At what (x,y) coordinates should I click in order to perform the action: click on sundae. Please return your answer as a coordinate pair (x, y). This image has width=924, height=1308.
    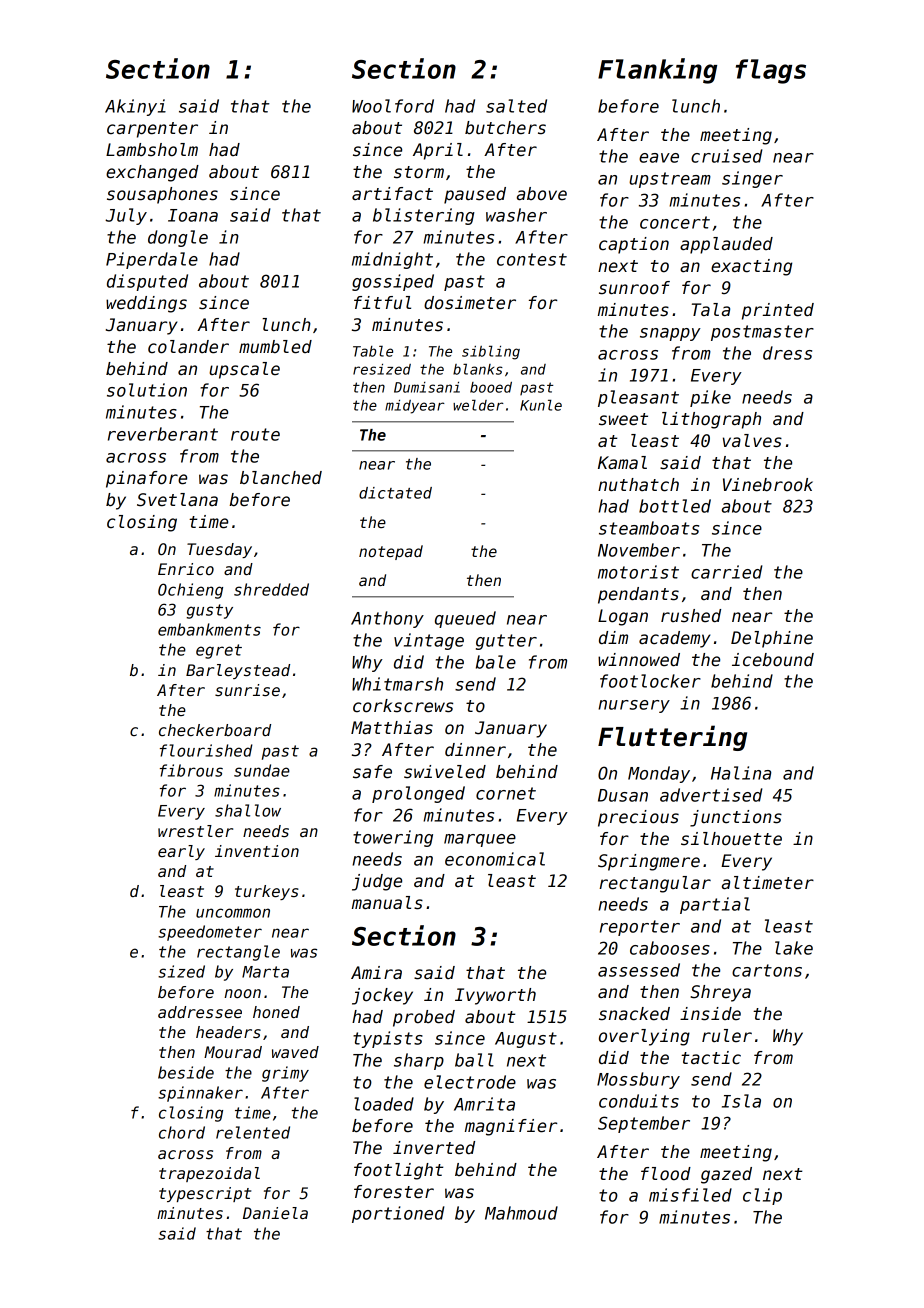
    Looking at the image, I should click on (262, 770).
